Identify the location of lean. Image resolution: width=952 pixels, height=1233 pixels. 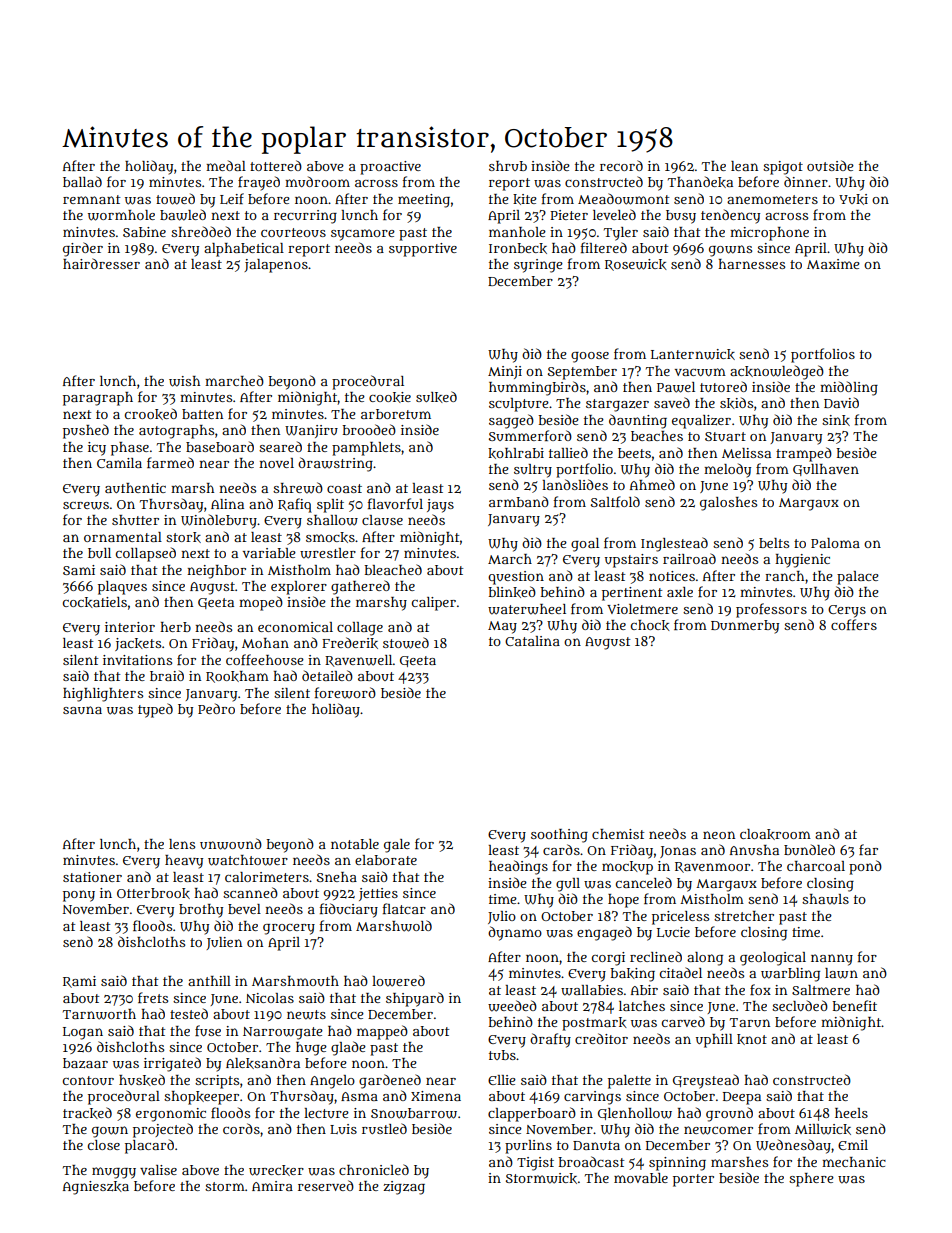
(744, 166).
